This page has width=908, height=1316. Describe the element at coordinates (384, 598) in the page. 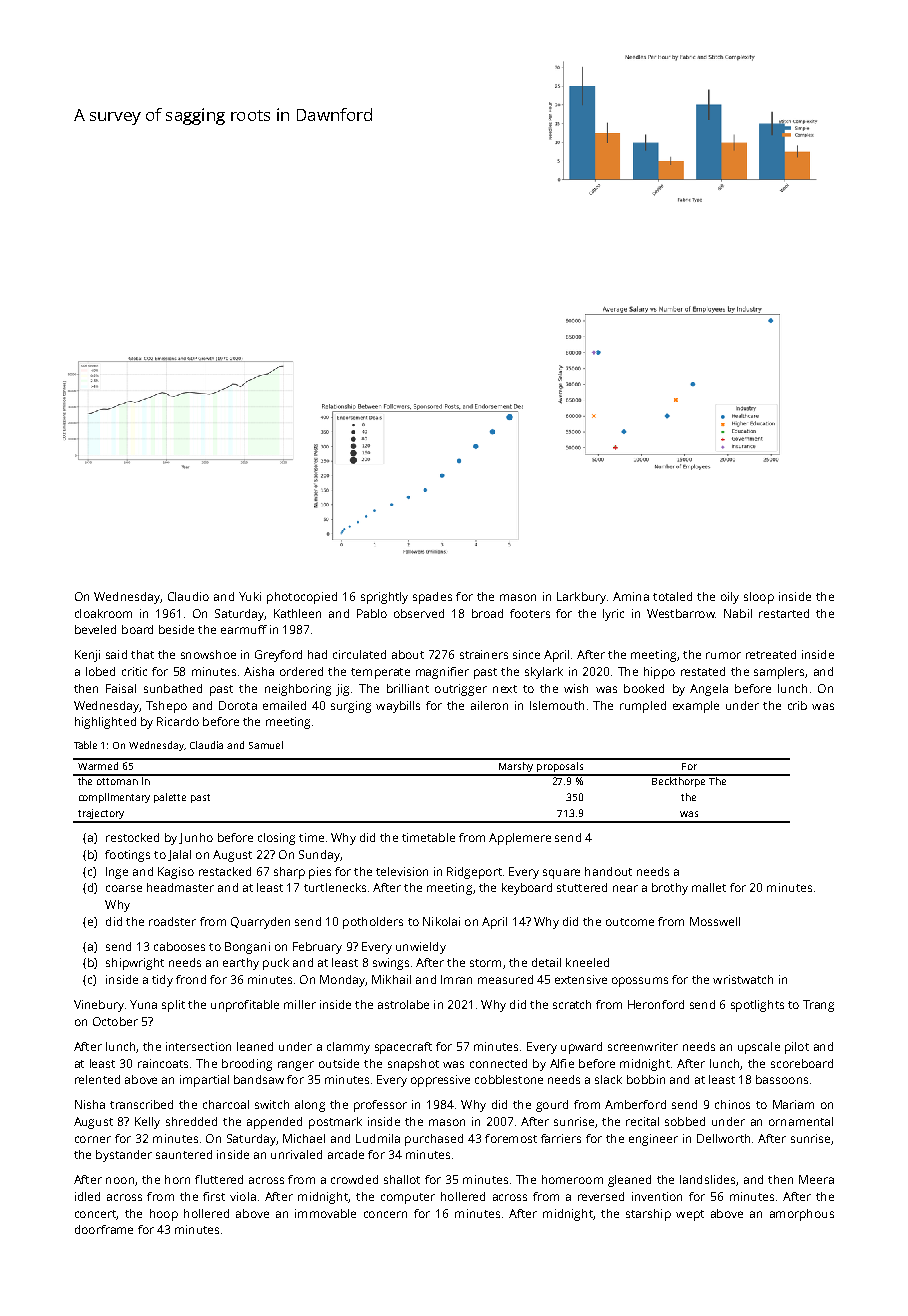

I see `sprightly` at that location.
